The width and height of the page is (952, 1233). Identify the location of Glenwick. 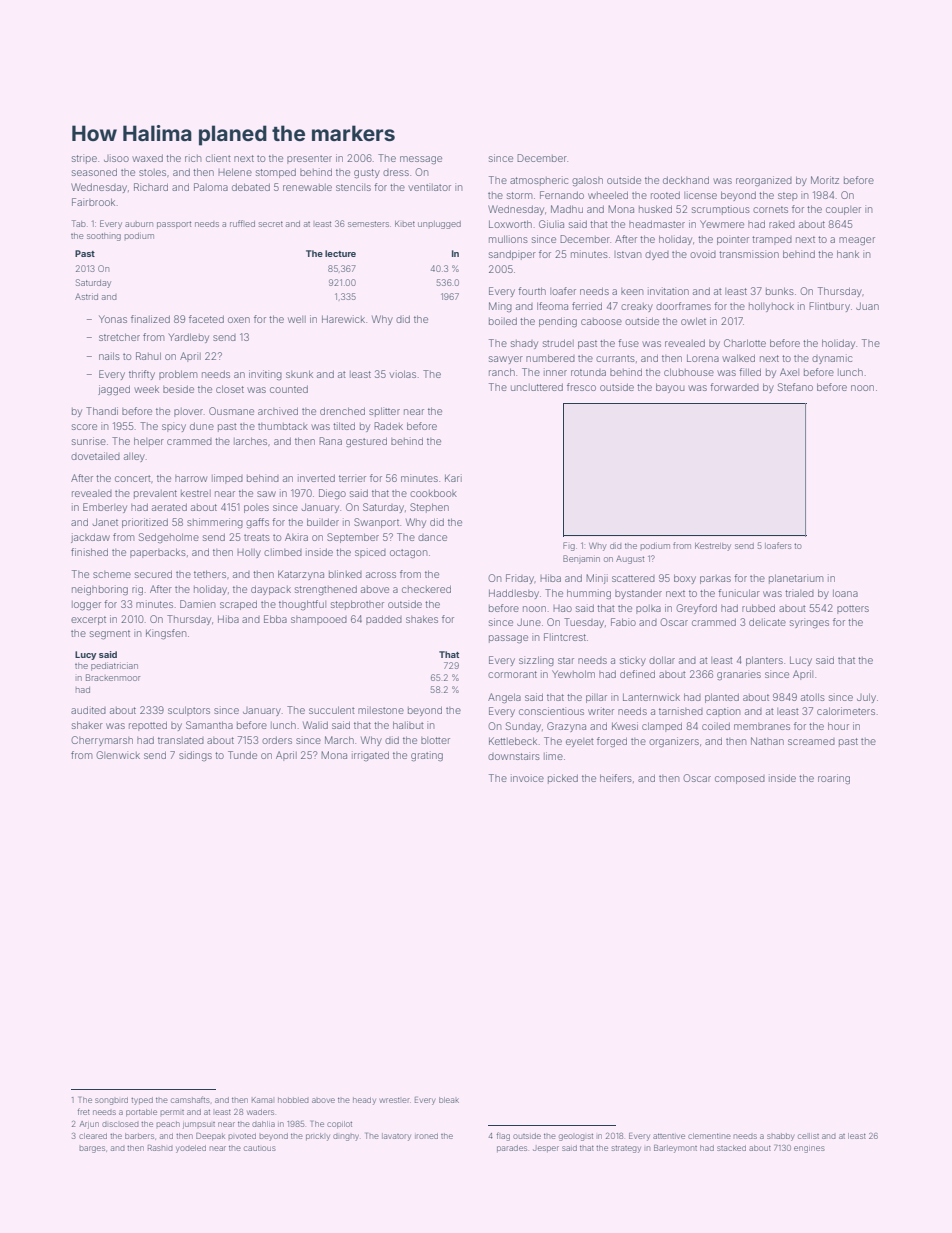
(118, 755).
